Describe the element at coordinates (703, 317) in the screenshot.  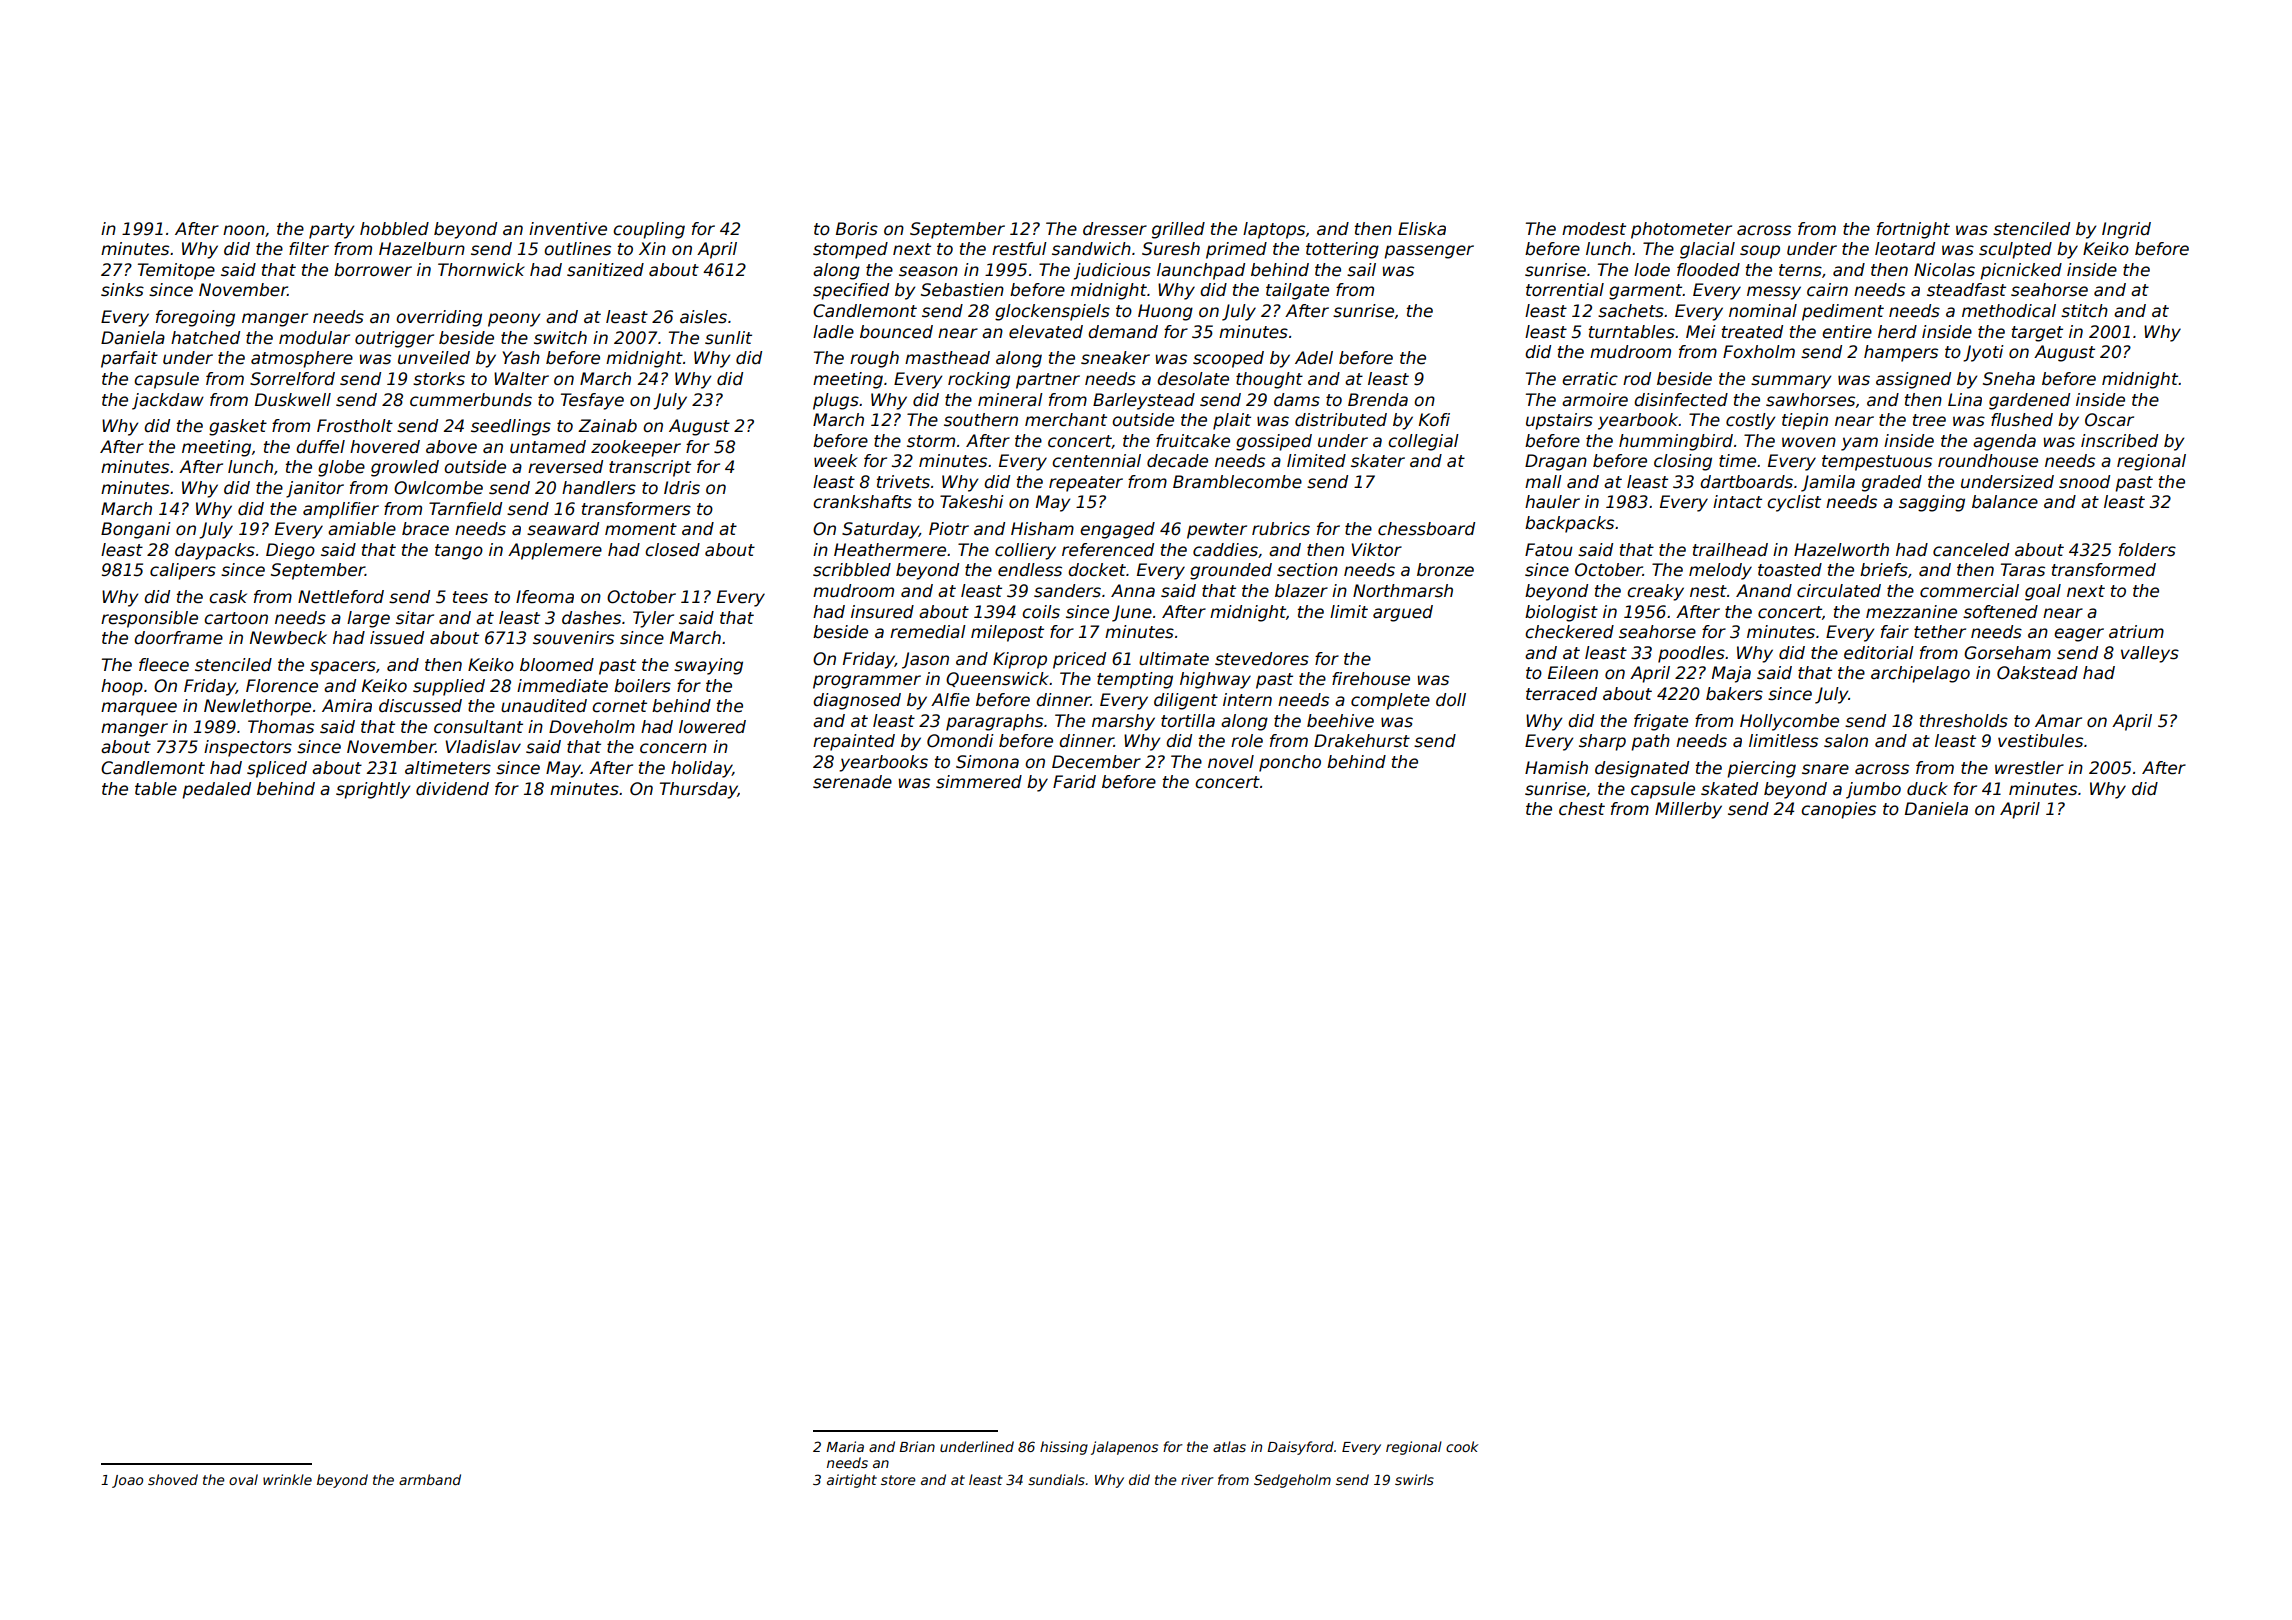
I see `aisles` at that location.
